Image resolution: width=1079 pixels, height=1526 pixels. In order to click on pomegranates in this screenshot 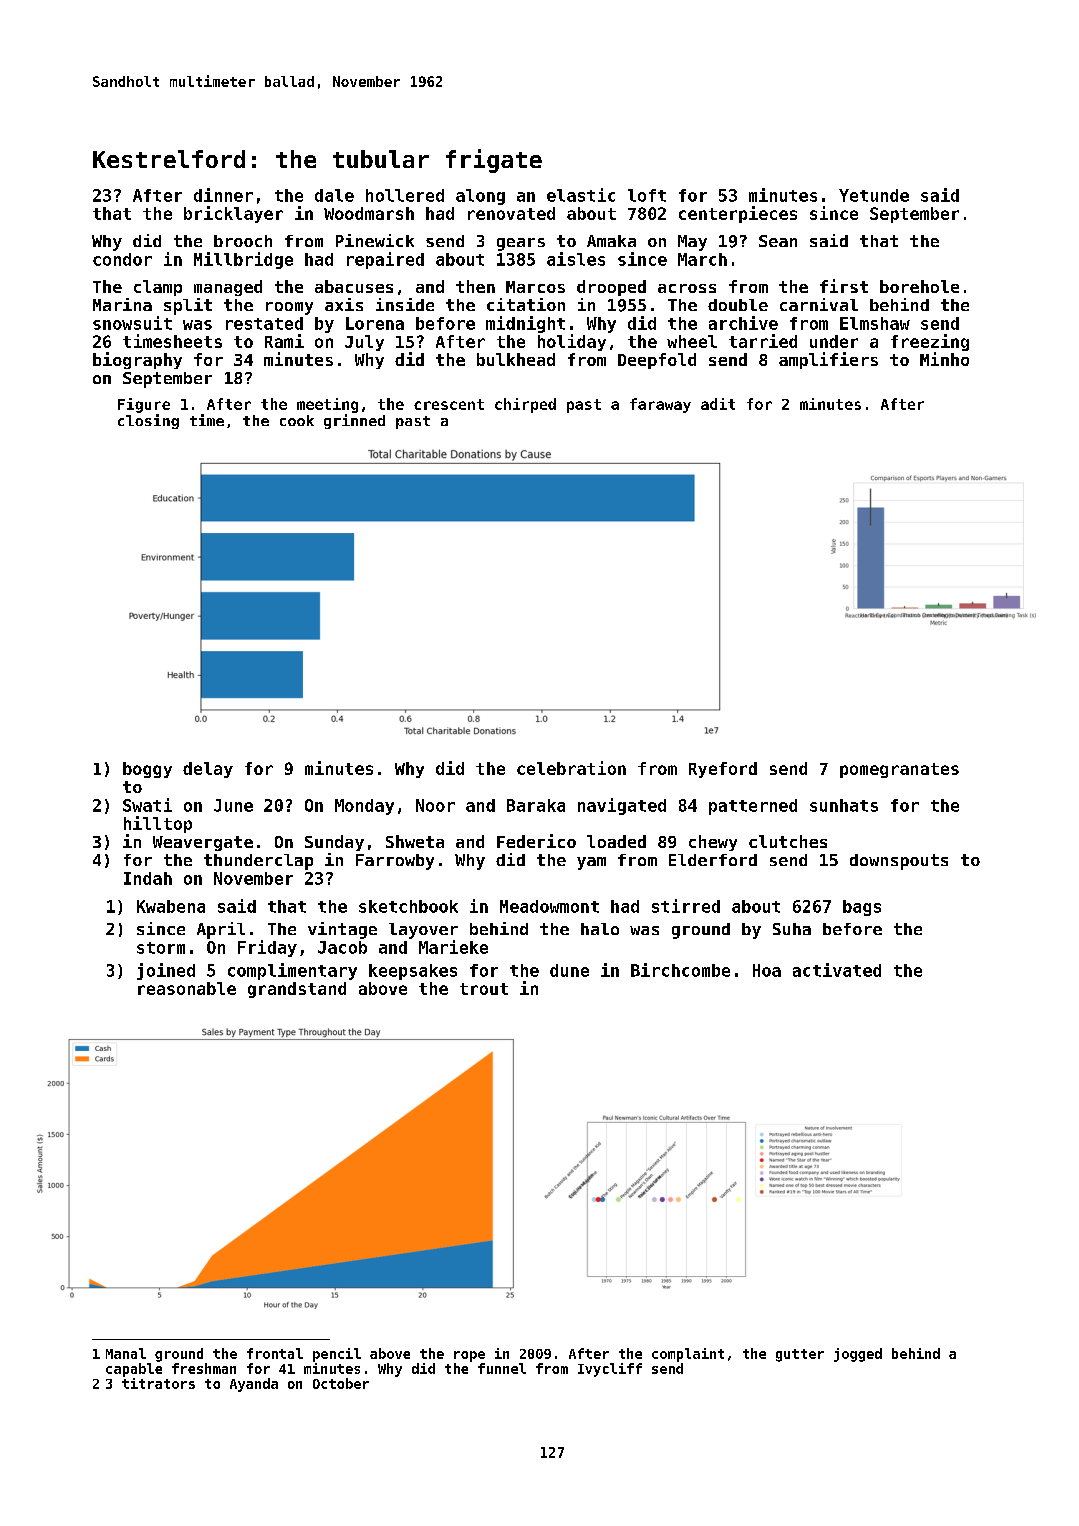, I will do `click(899, 770)`.
